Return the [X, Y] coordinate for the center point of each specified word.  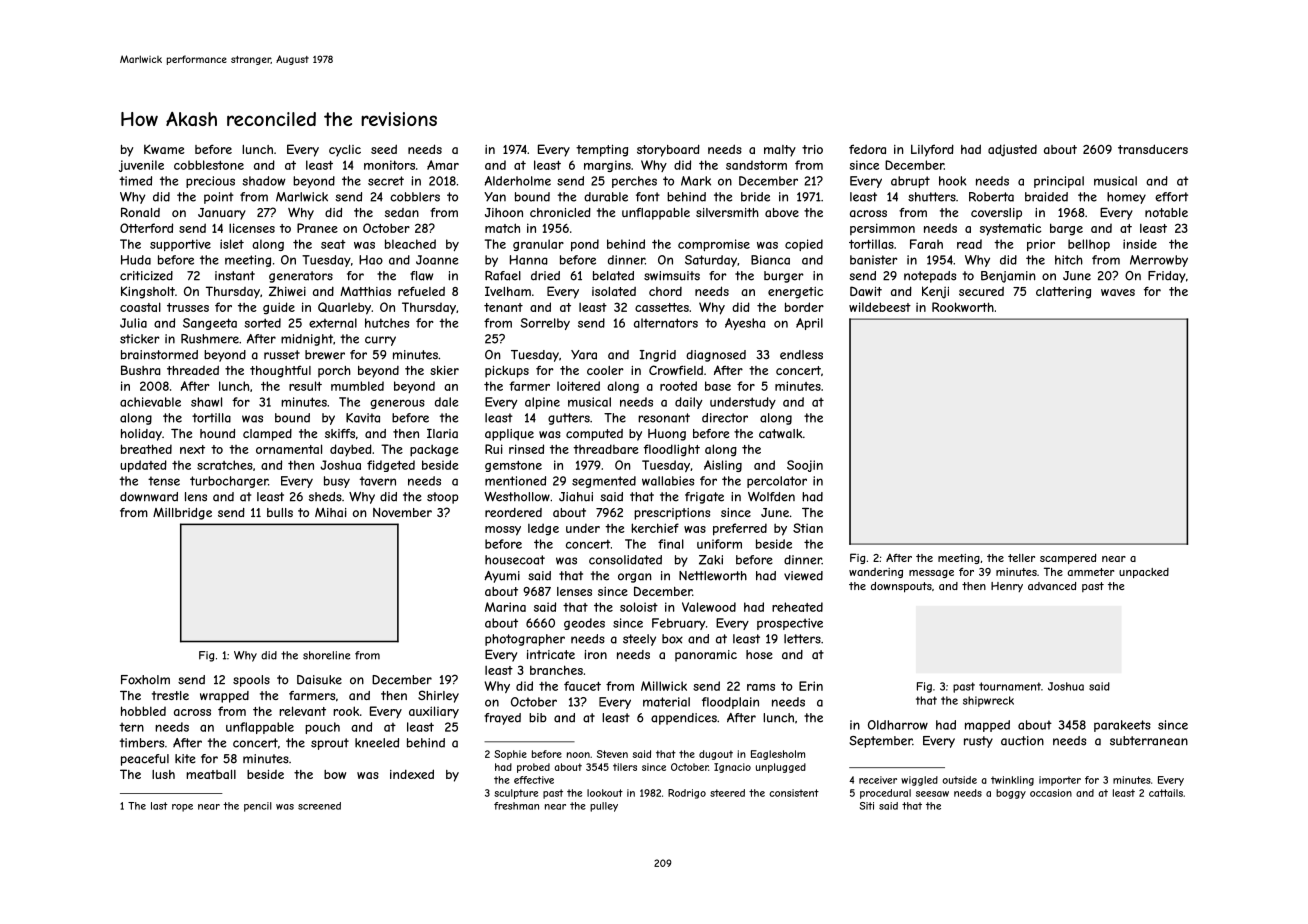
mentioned [515, 481]
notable [1166, 212]
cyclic [345, 151]
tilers [625, 767]
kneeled [377, 743]
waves [1118, 292]
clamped [267, 435]
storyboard [668, 150]
